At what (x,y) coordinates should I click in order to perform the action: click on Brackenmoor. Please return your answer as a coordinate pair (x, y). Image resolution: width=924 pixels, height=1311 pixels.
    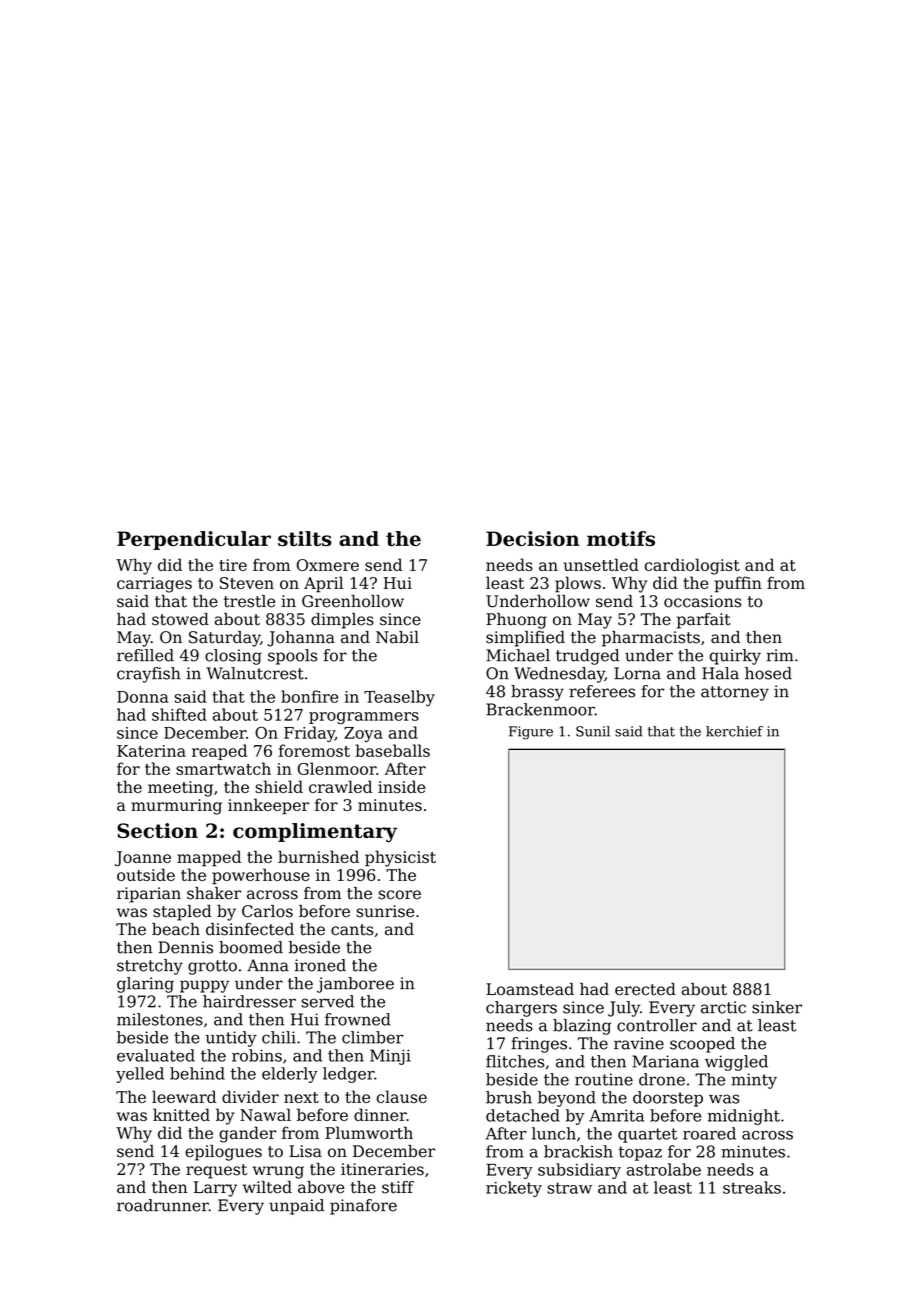
    Looking at the image, I should click on (540, 709).
